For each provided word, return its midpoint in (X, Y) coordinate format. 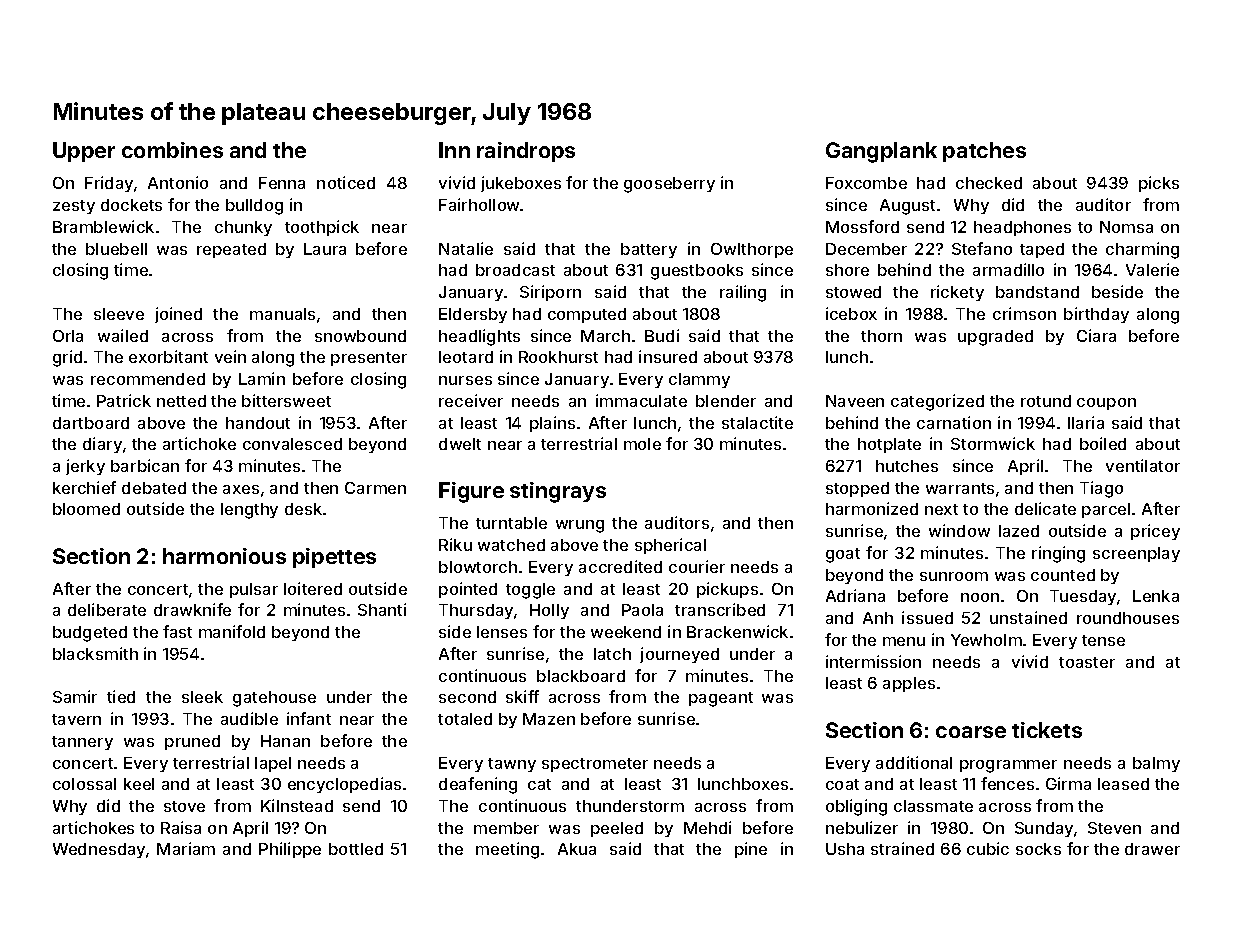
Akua (577, 849)
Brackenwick (737, 631)
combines (172, 150)
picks (1159, 184)
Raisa (181, 827)
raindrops (526, 152)
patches (984, 152)
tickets (1047, 730)
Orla (68, 336)
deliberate (107, 609)
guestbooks (697, 272)
